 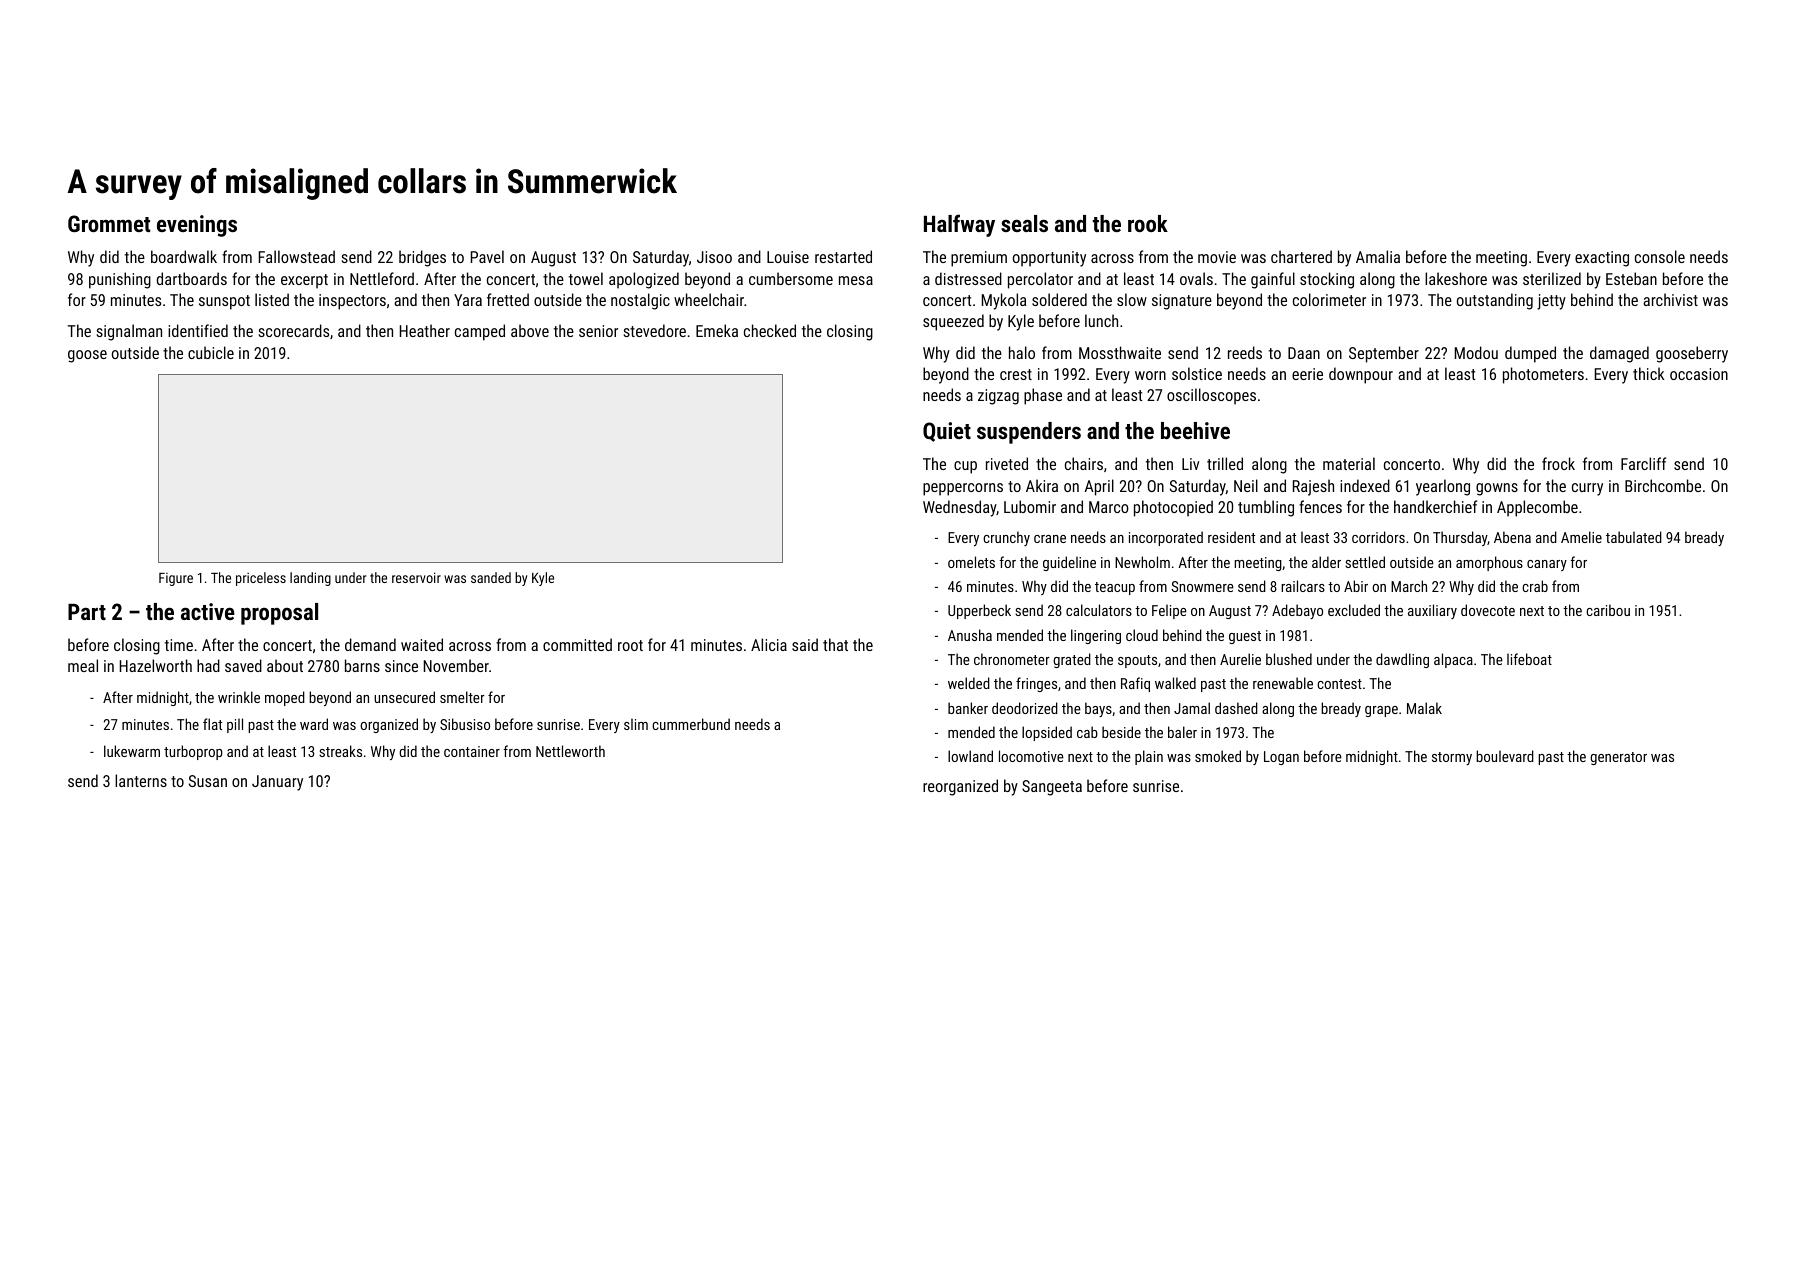 I want to click on excluded, so click(x=1354, y=610).
